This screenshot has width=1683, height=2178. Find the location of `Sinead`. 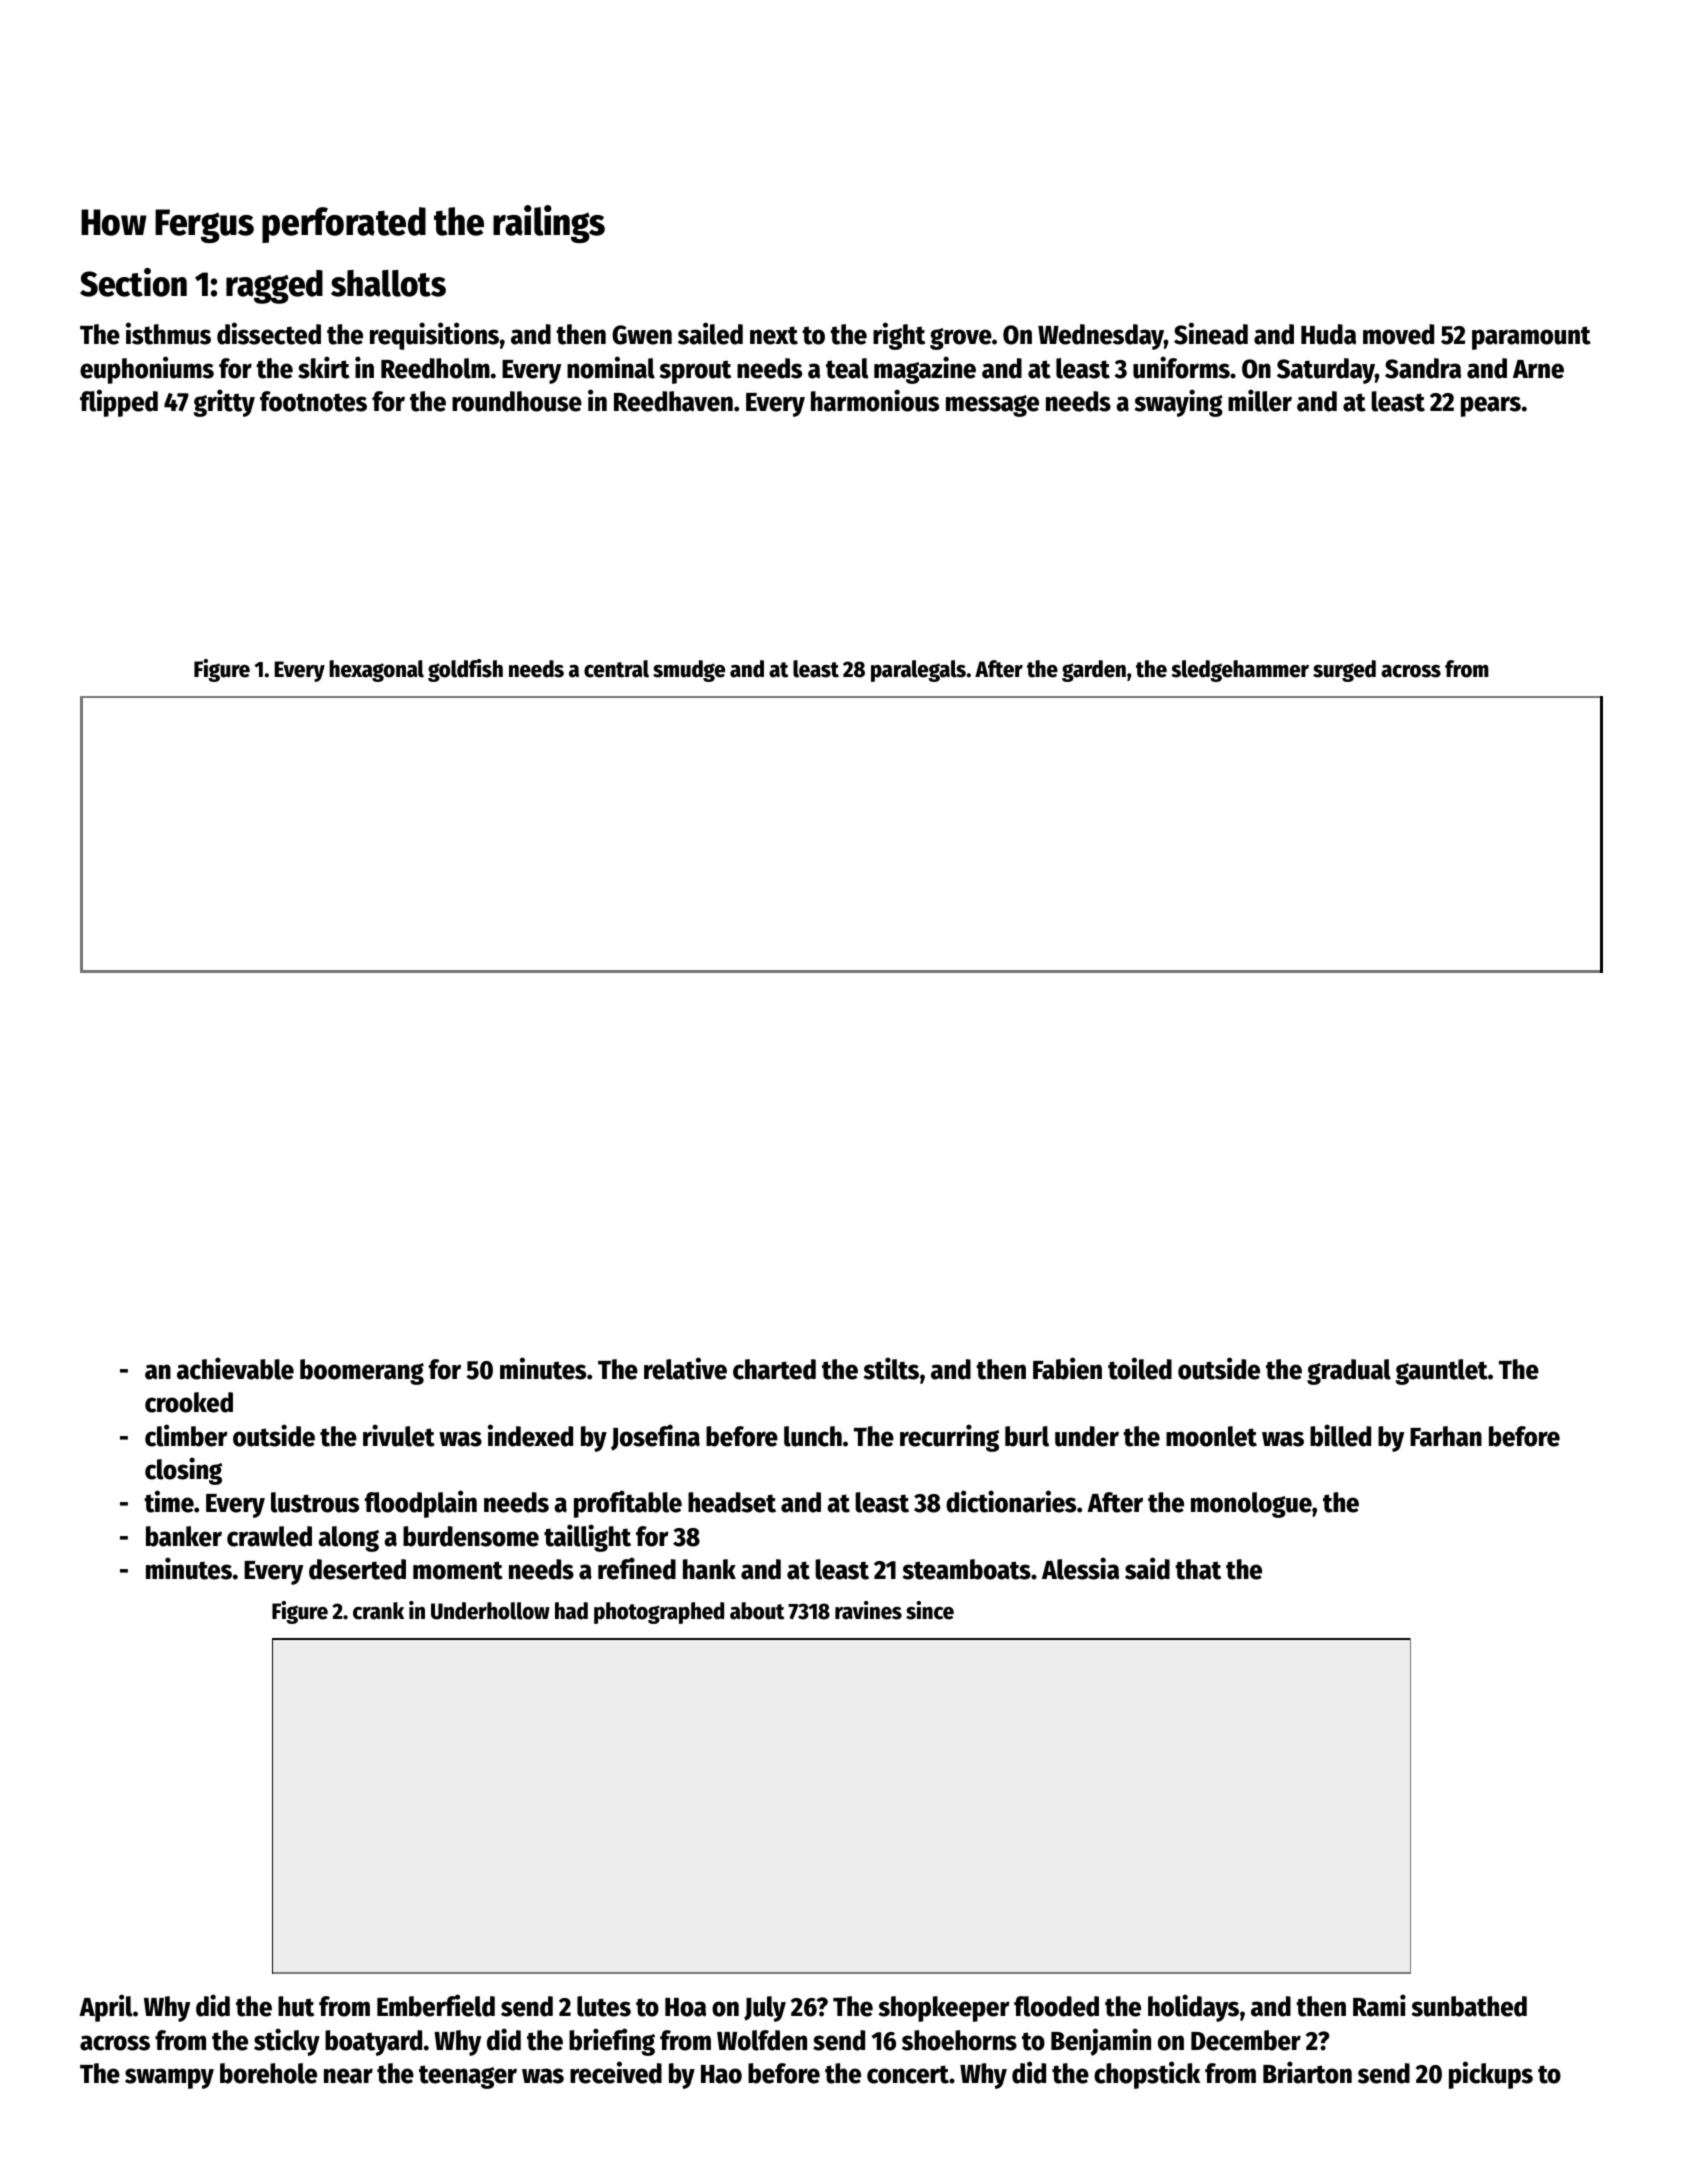

Sinead is located at coordinates (1211, 333).
